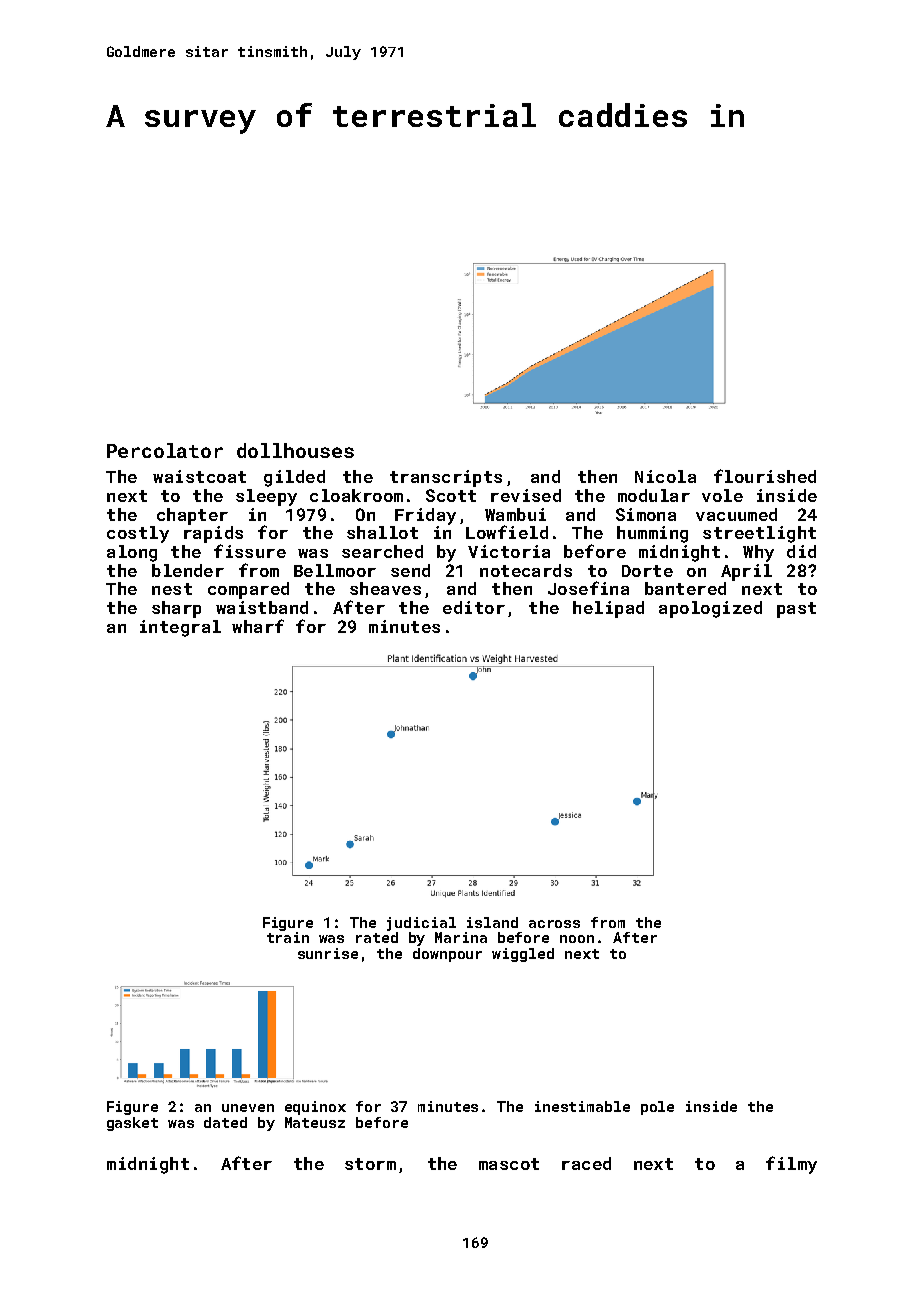  I want to click on flourished, so click(765, 476).
